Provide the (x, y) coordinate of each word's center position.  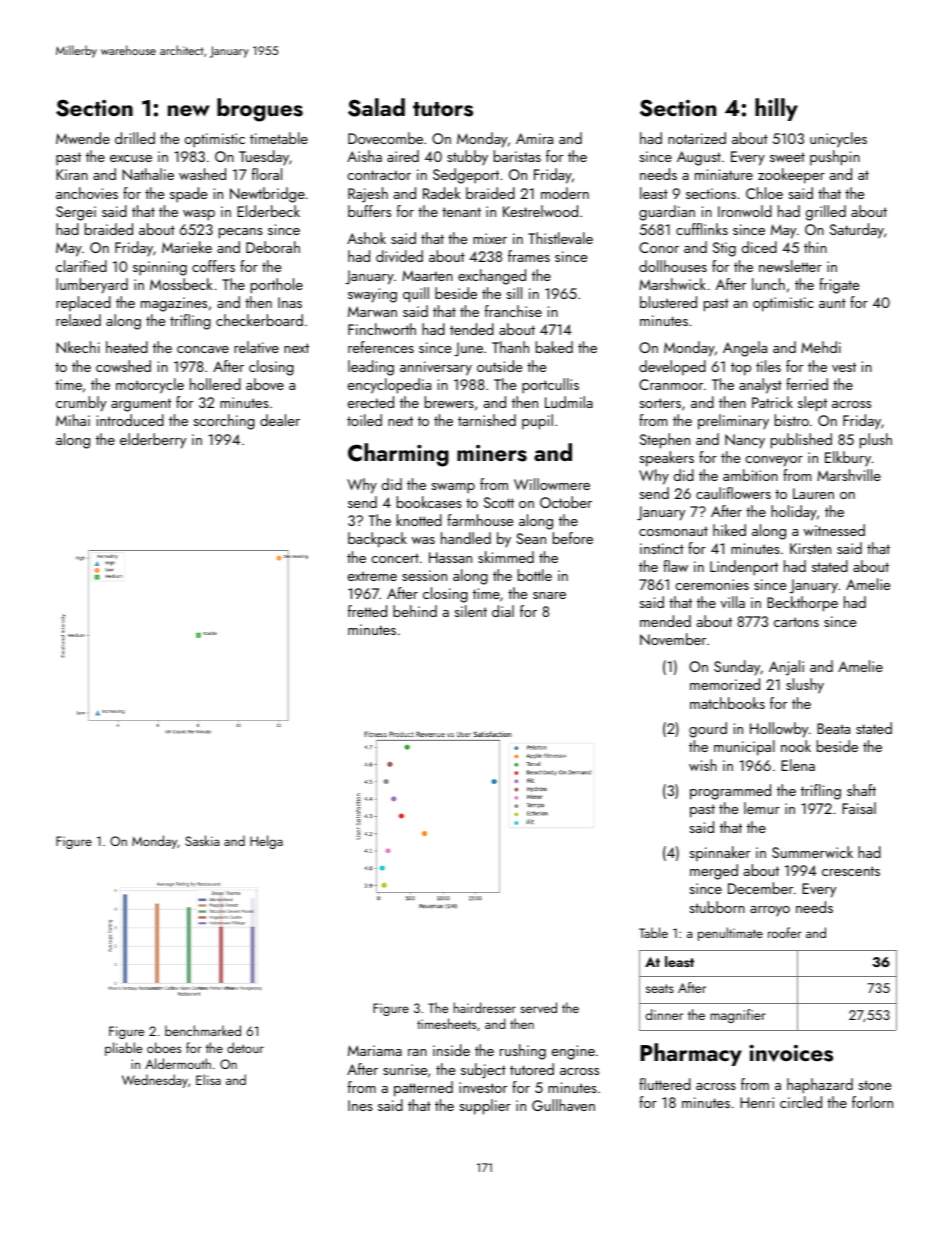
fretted (367, 611)
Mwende (83, 138)
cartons (796, 622)
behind (415, 611)
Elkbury (848, 458)
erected (371, 402)
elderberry (153, 441)
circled (801, 1102)
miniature (724, 174)
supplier (485, 1107)
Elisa (208, 1079)
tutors (443, 109)
